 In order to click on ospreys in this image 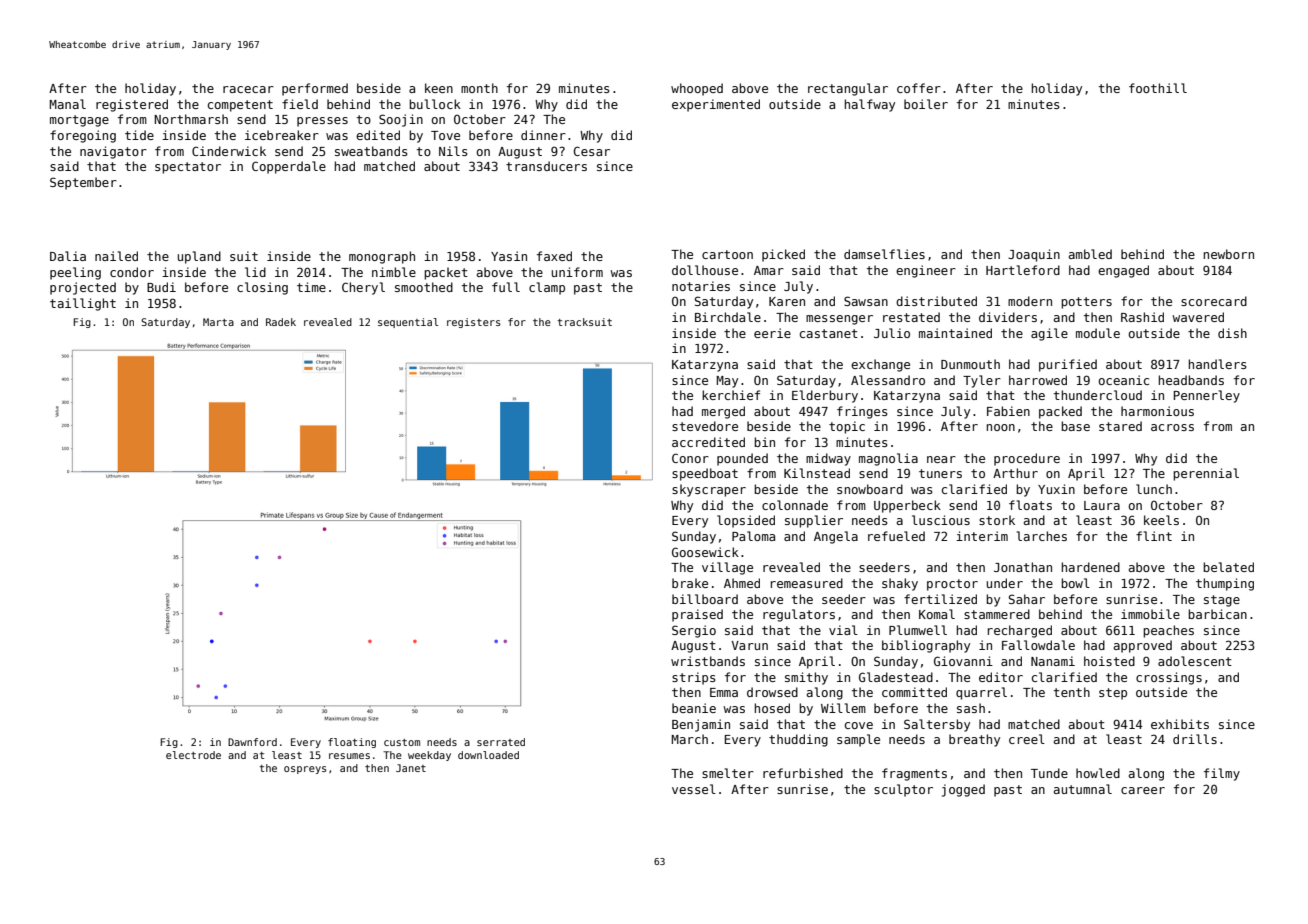, I will do `click(305, 770)`.
